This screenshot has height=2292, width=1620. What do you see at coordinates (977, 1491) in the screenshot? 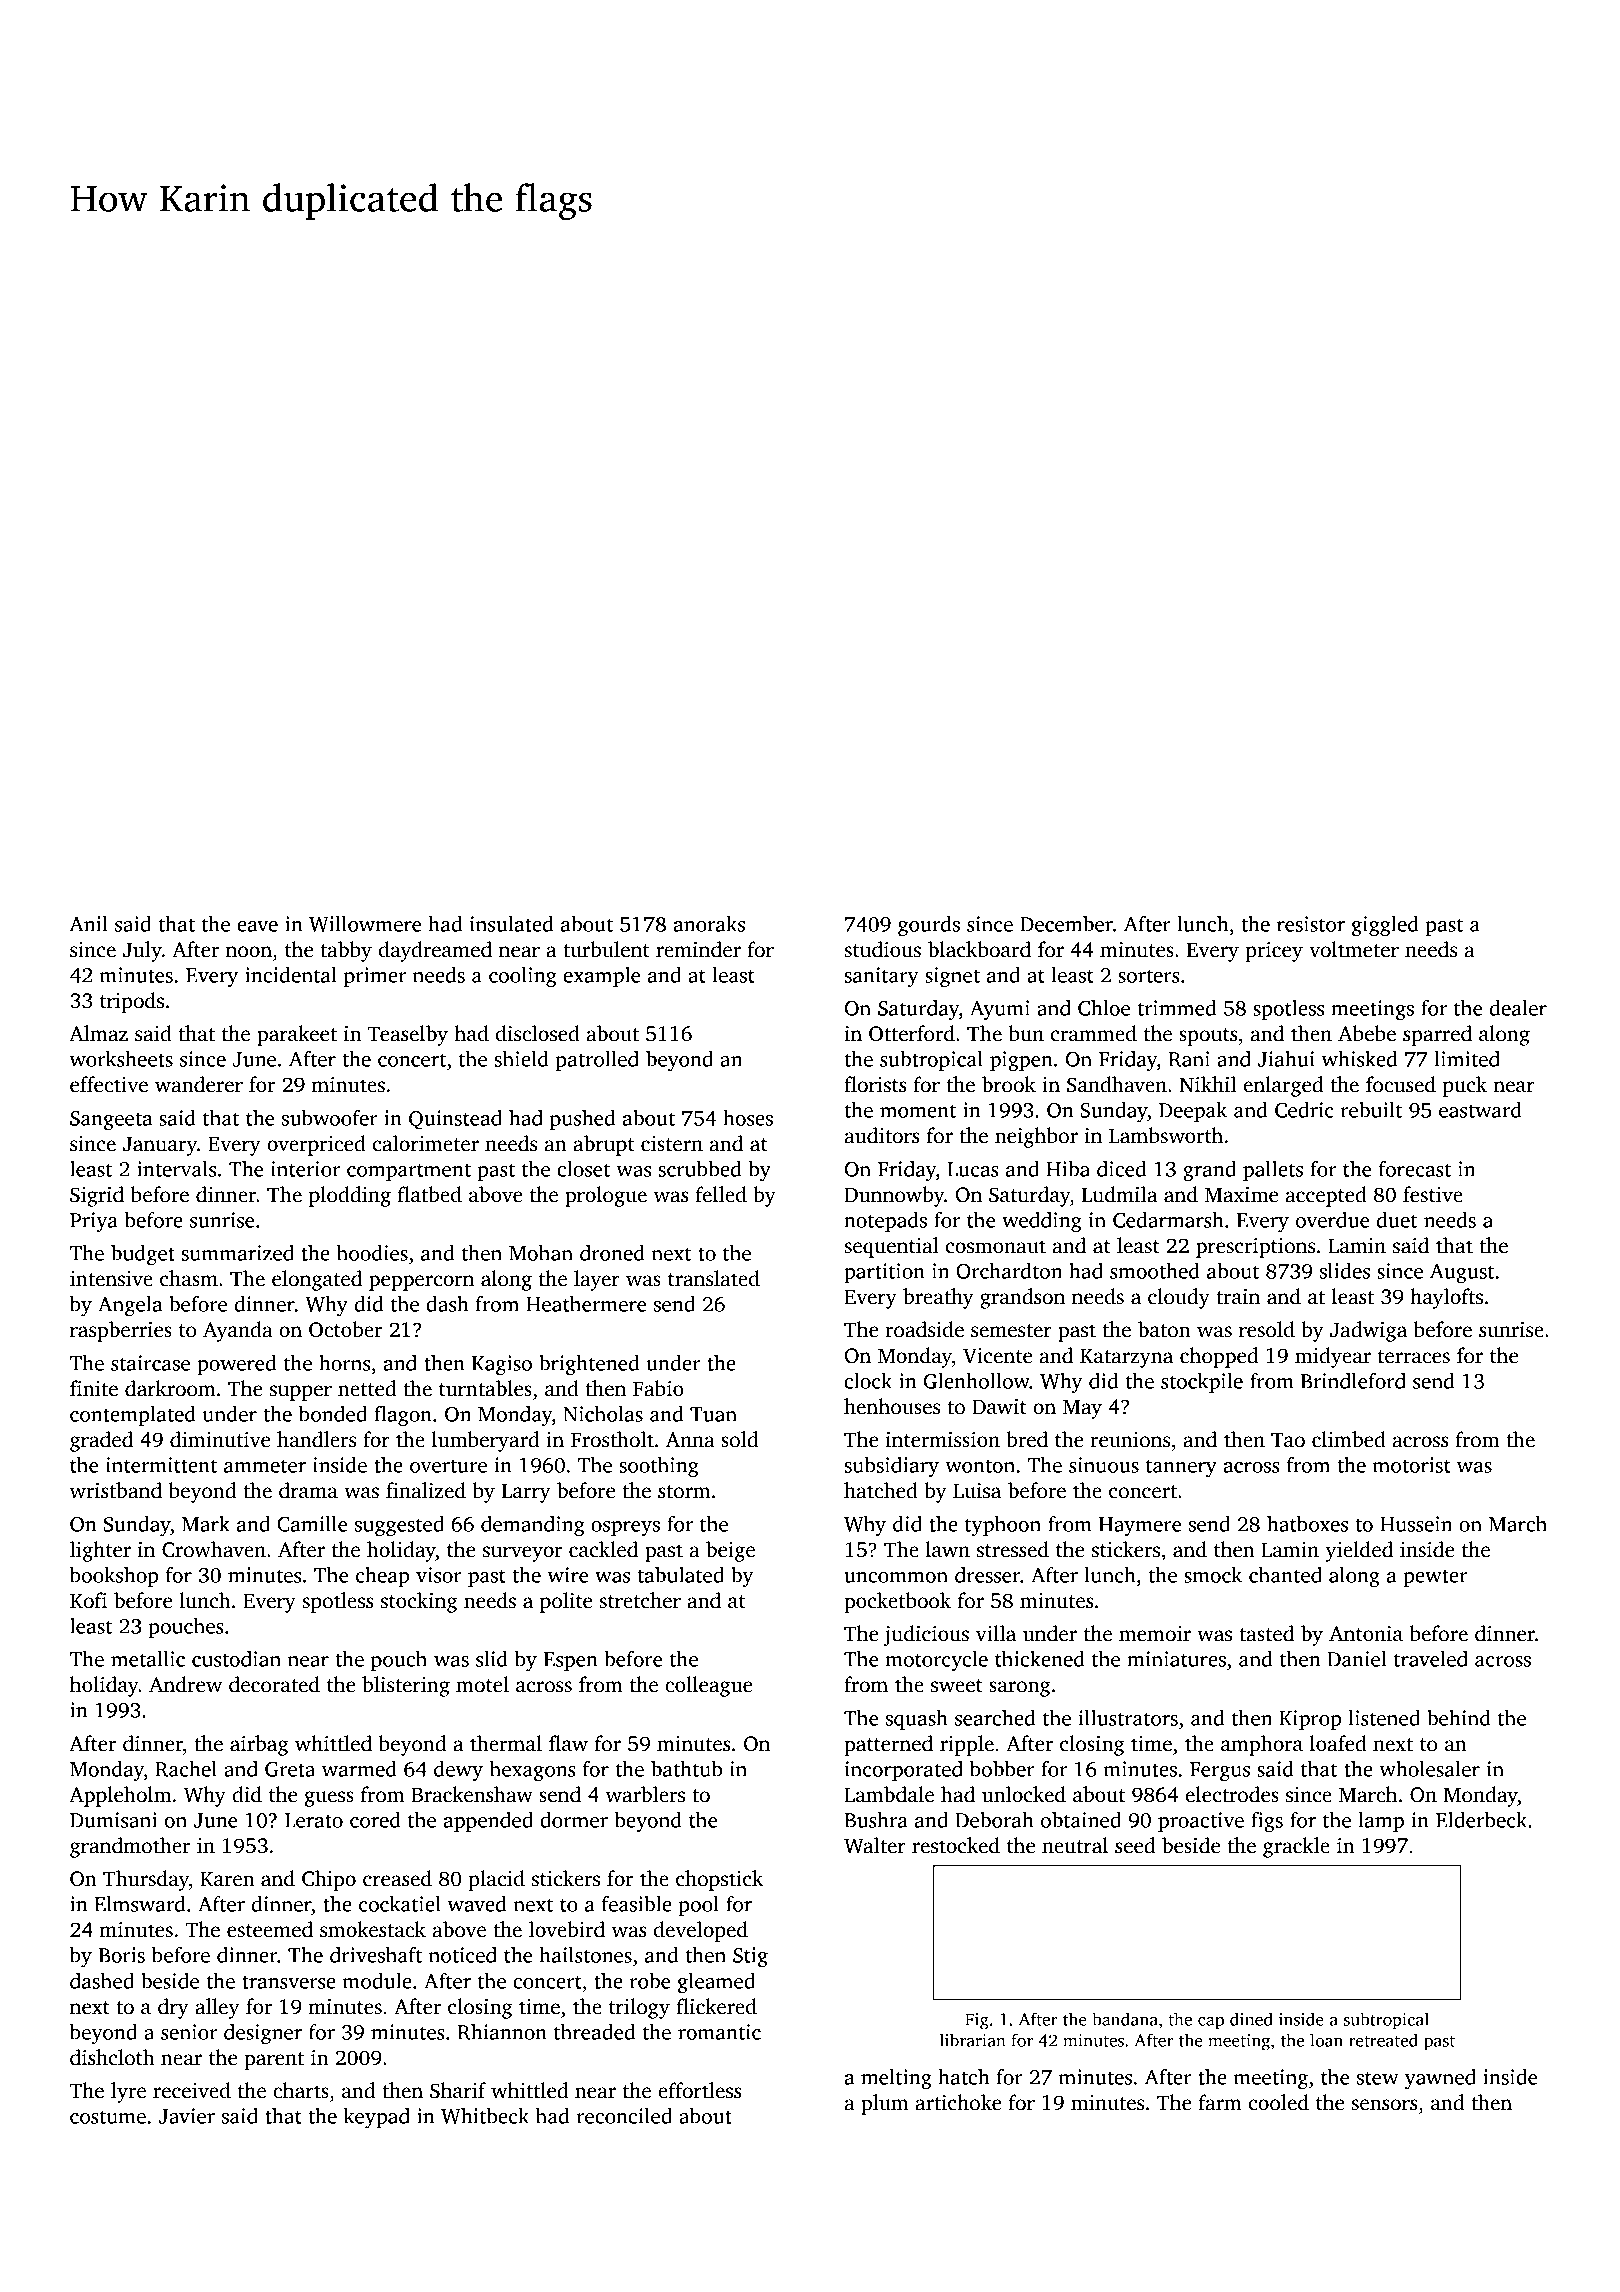
I see `Luisa` at bounding box center [977, 1491].
